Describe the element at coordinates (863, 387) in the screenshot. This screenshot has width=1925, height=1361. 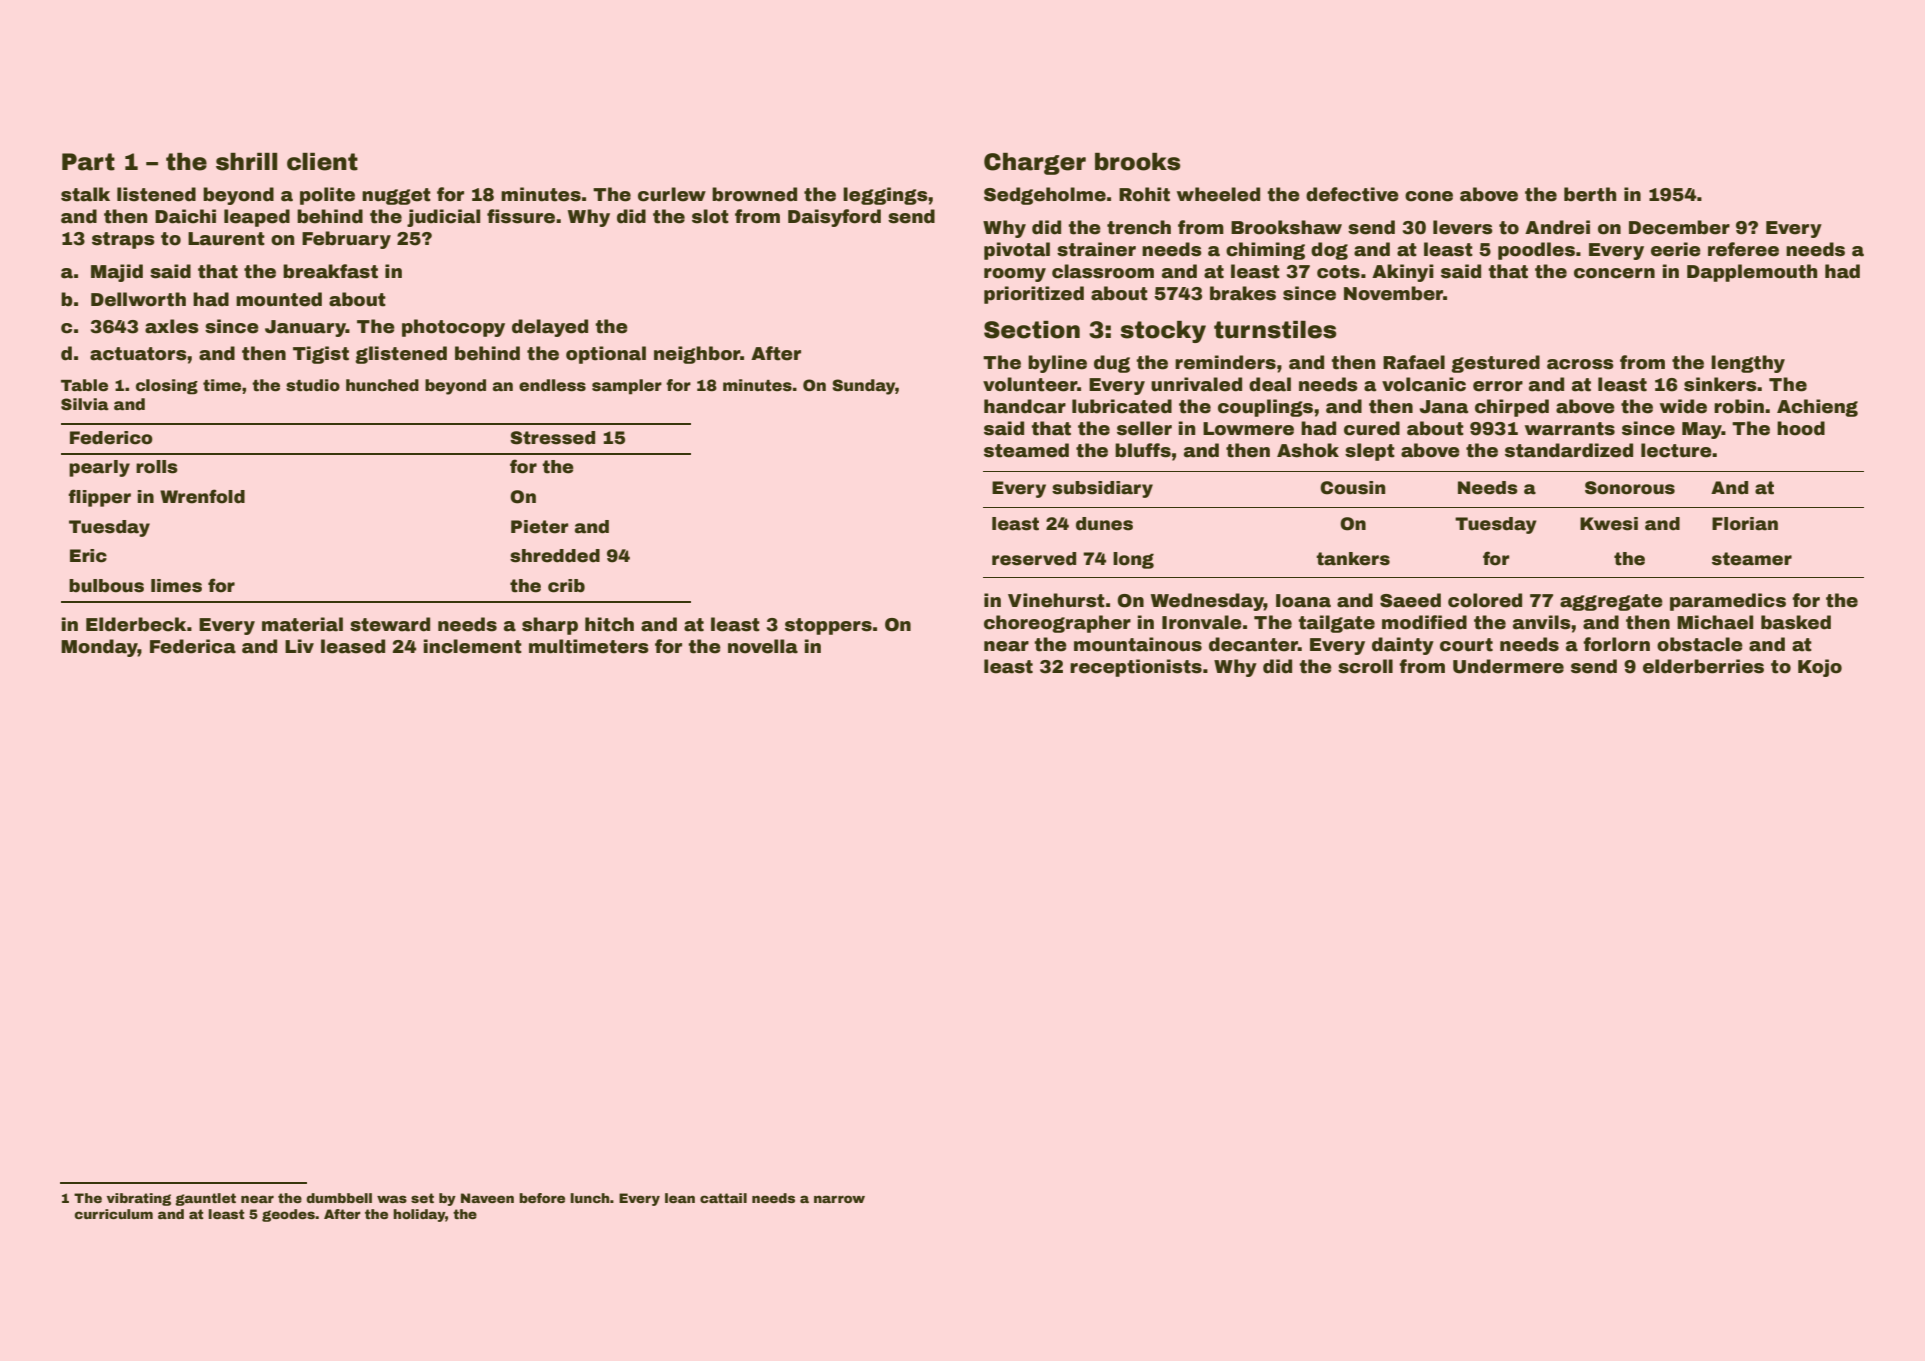
I see `Sunday` at that location.
